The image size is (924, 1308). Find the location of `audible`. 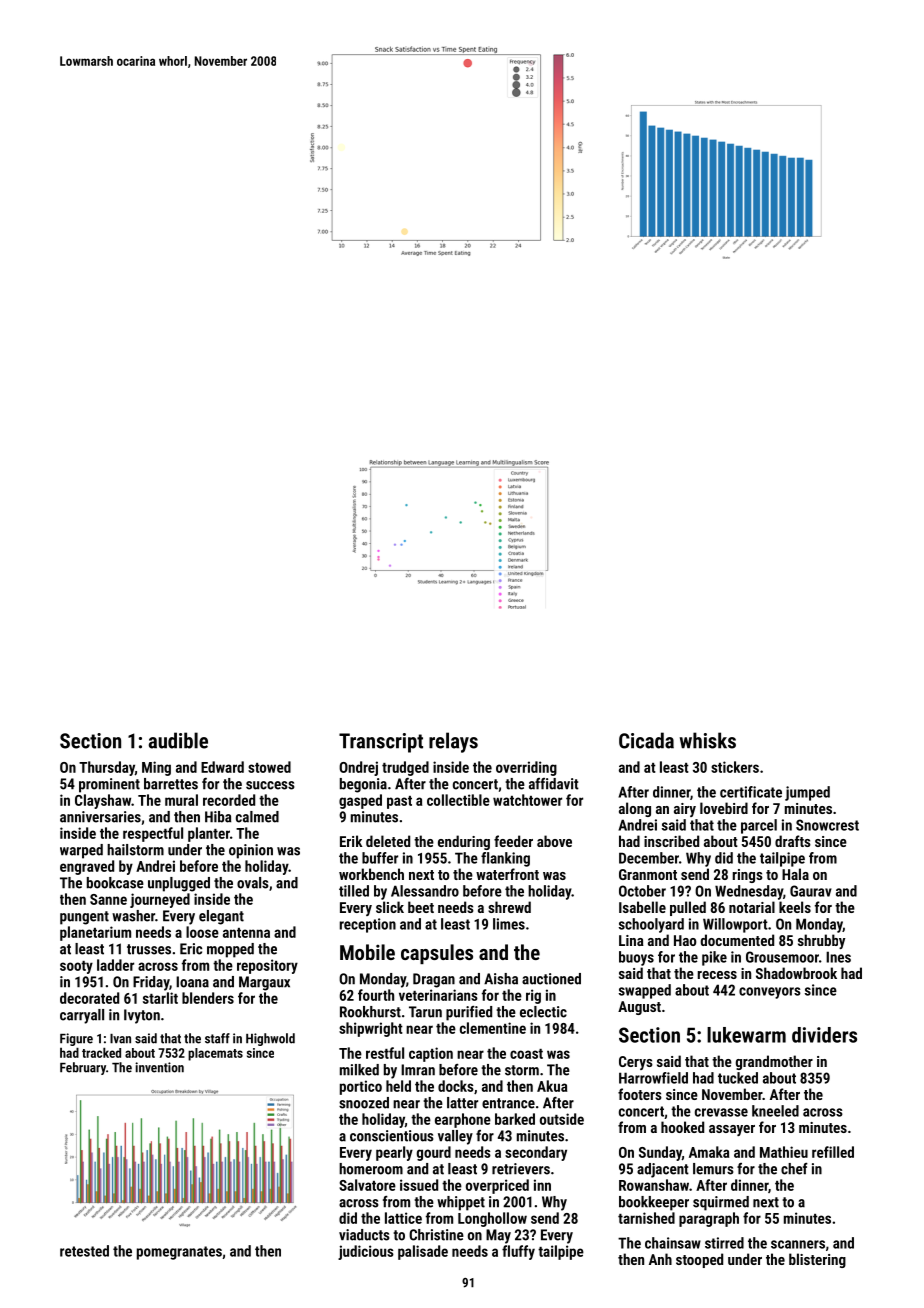

audible is located at coordinates (178, 740).
